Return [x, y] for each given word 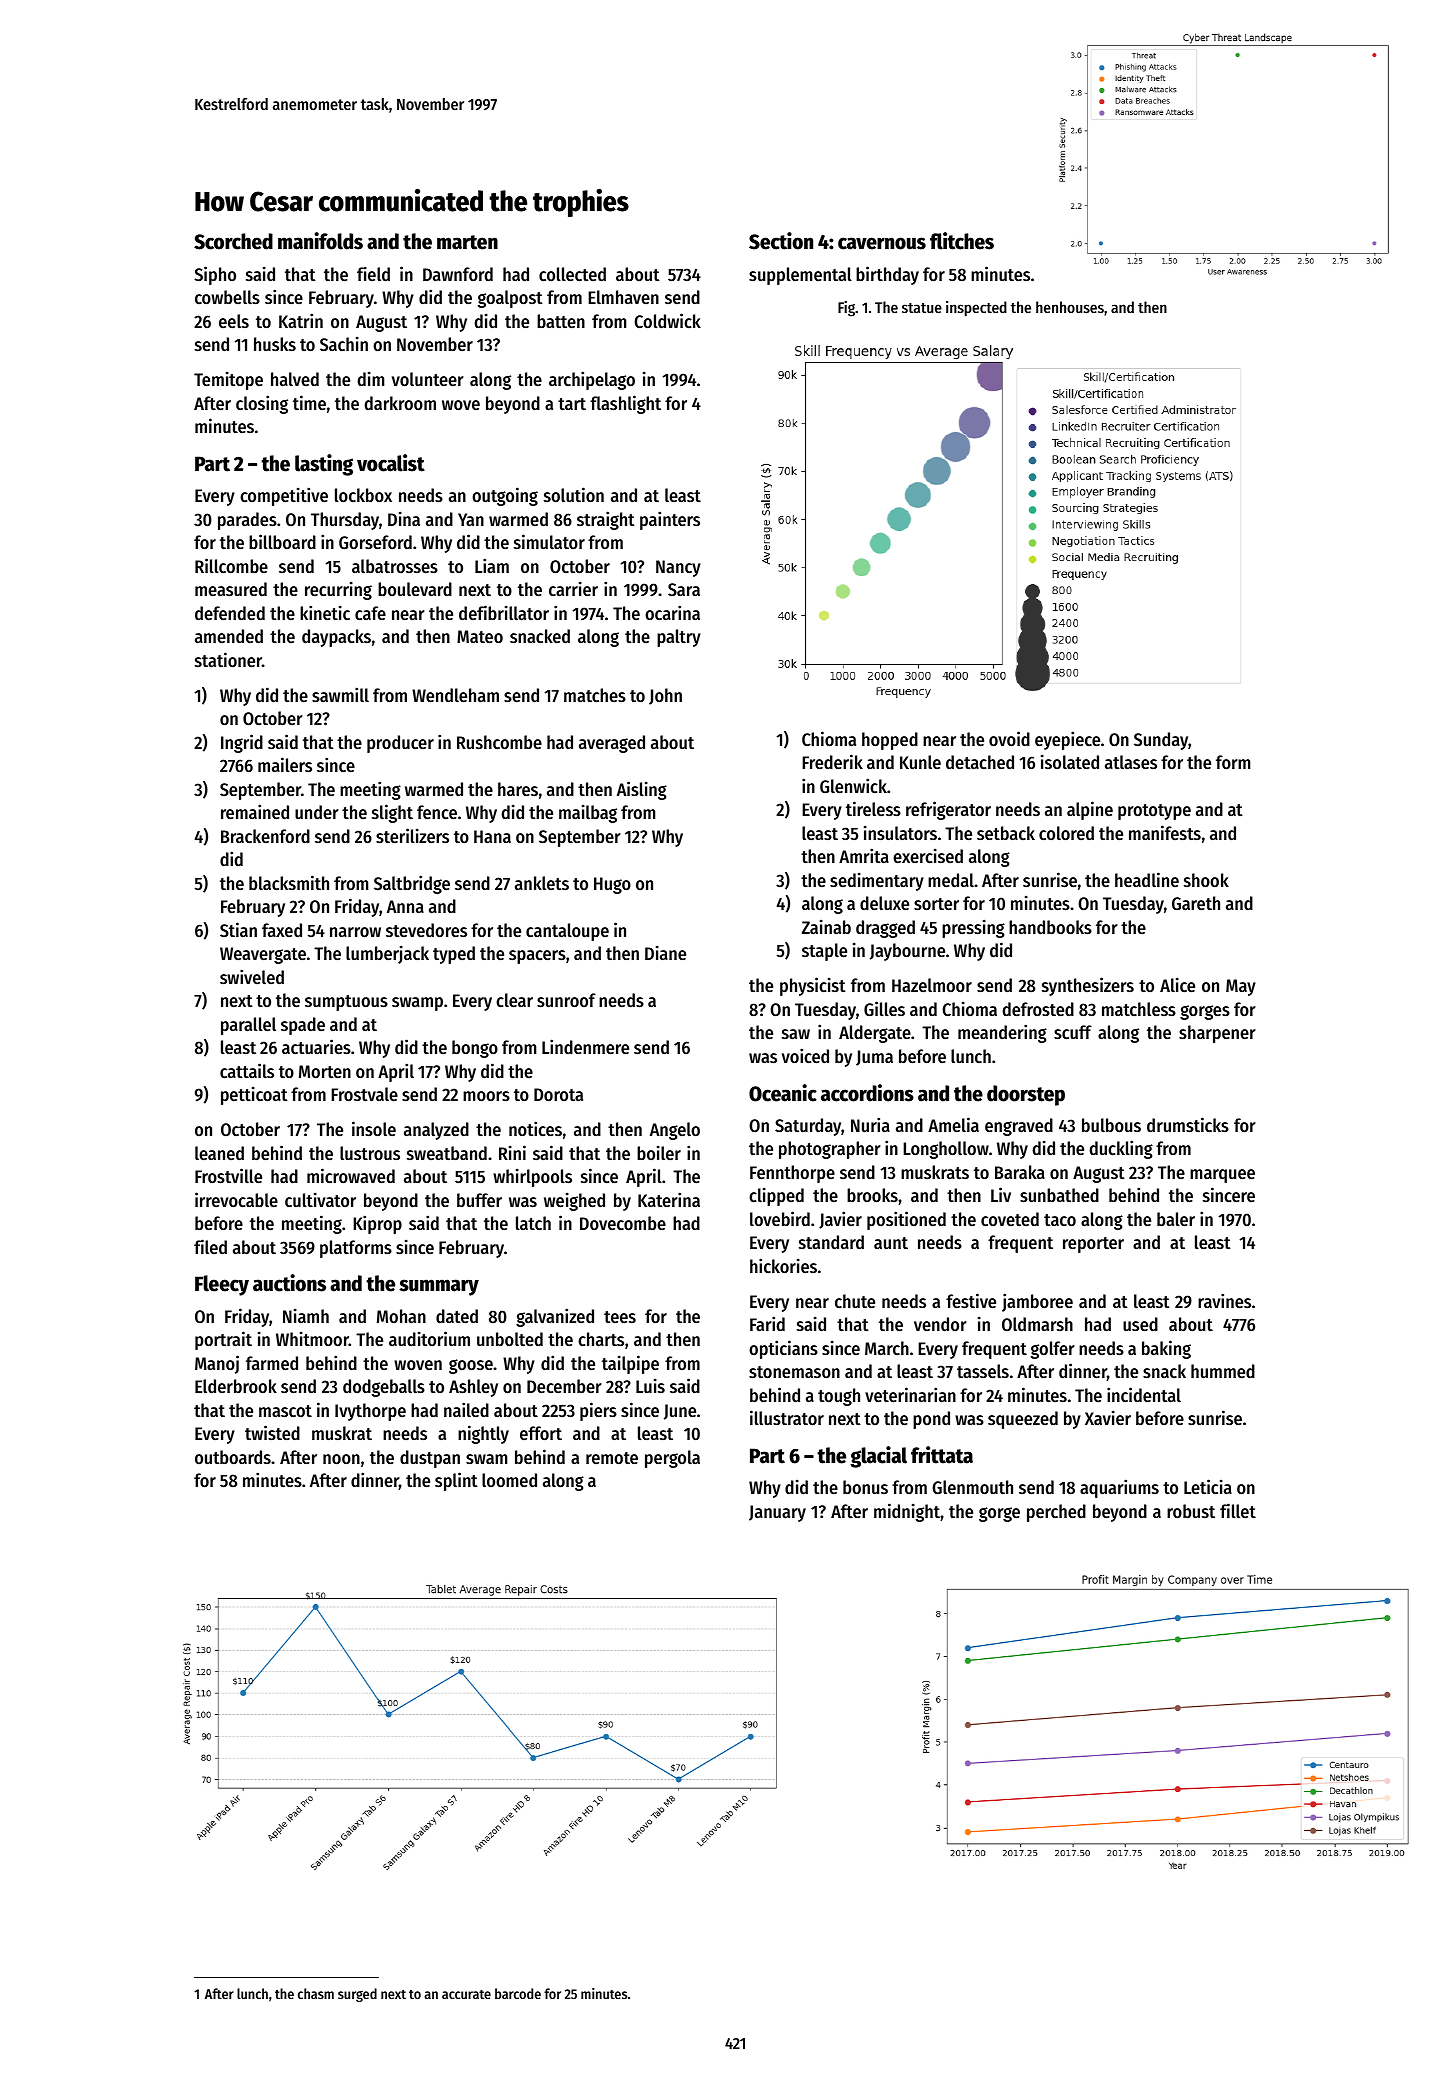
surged [357, 1995]
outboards [233, 1457]
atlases [1131, 762]
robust [1191, 1511]
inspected [976, 308]
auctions [289, 1283]
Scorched [233, 241]
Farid [767, 1323]
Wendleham [455, 695]
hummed [1223, 1371]
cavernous [882, 243]
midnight [907, 1512]
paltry [679, 638]
